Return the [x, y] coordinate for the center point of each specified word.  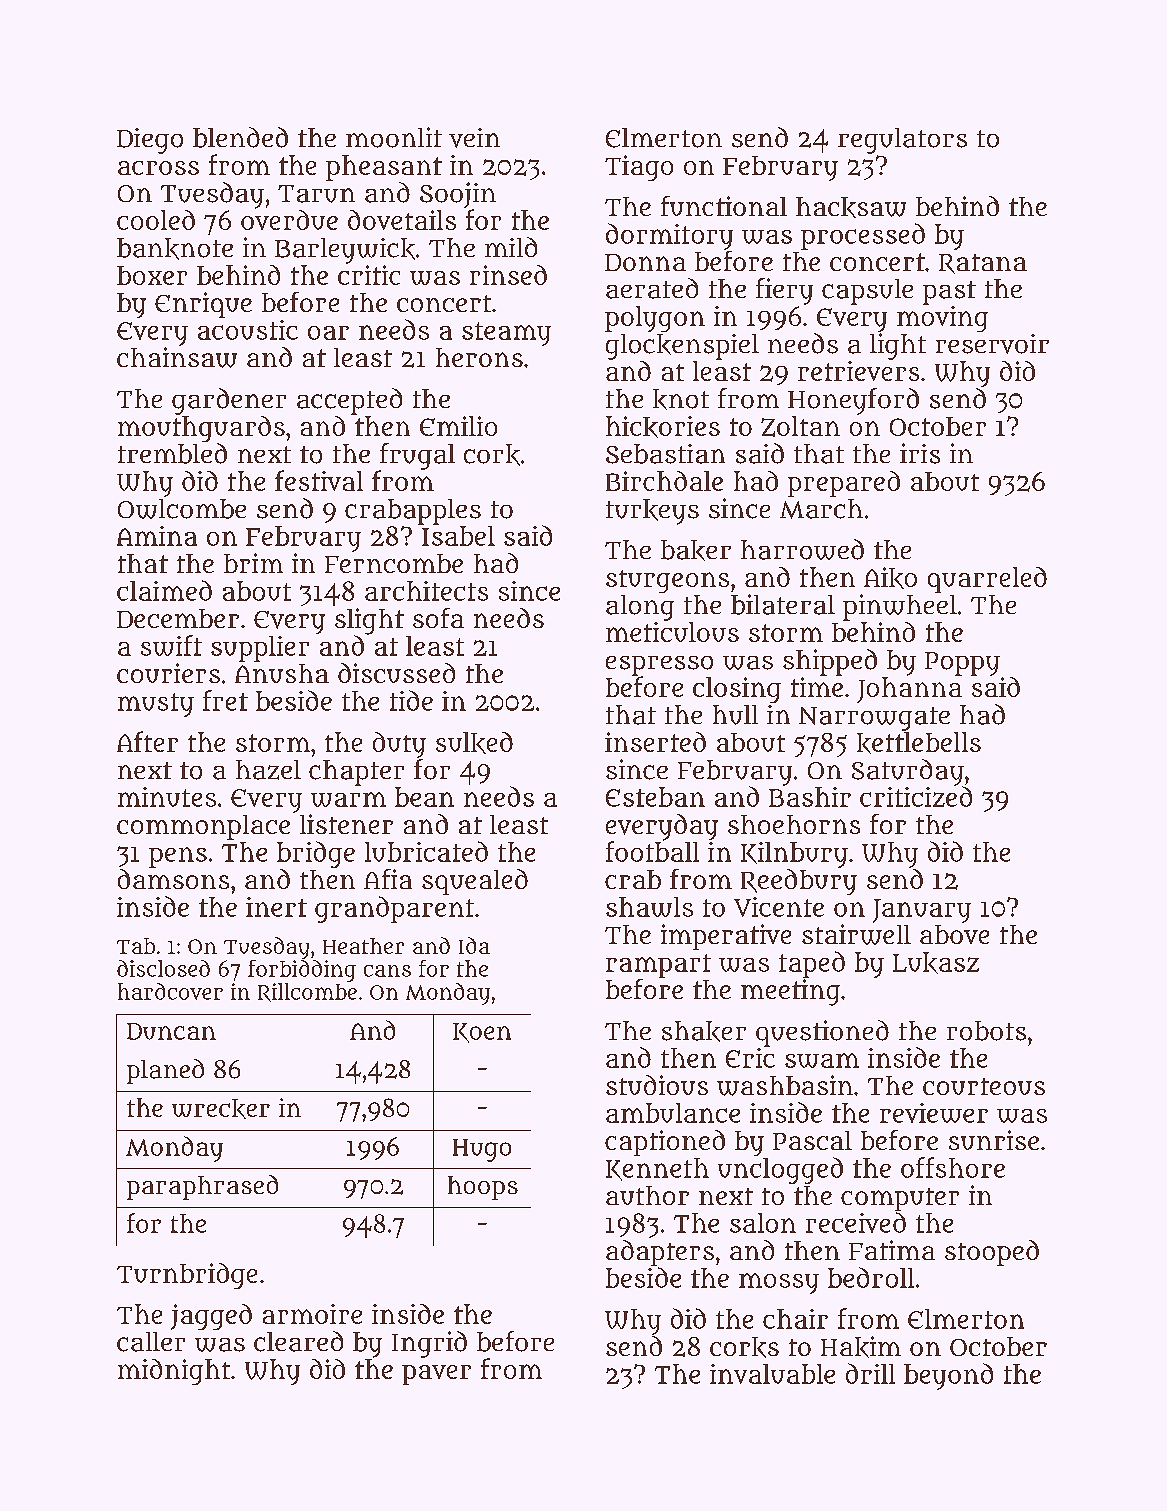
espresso [659, 666]
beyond [948, 1376]
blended [240, 137]
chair [795, 1319]
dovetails [402, 220]
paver [436, 1375]
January [922, 911]
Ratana [983, 264]
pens [178, 857]
